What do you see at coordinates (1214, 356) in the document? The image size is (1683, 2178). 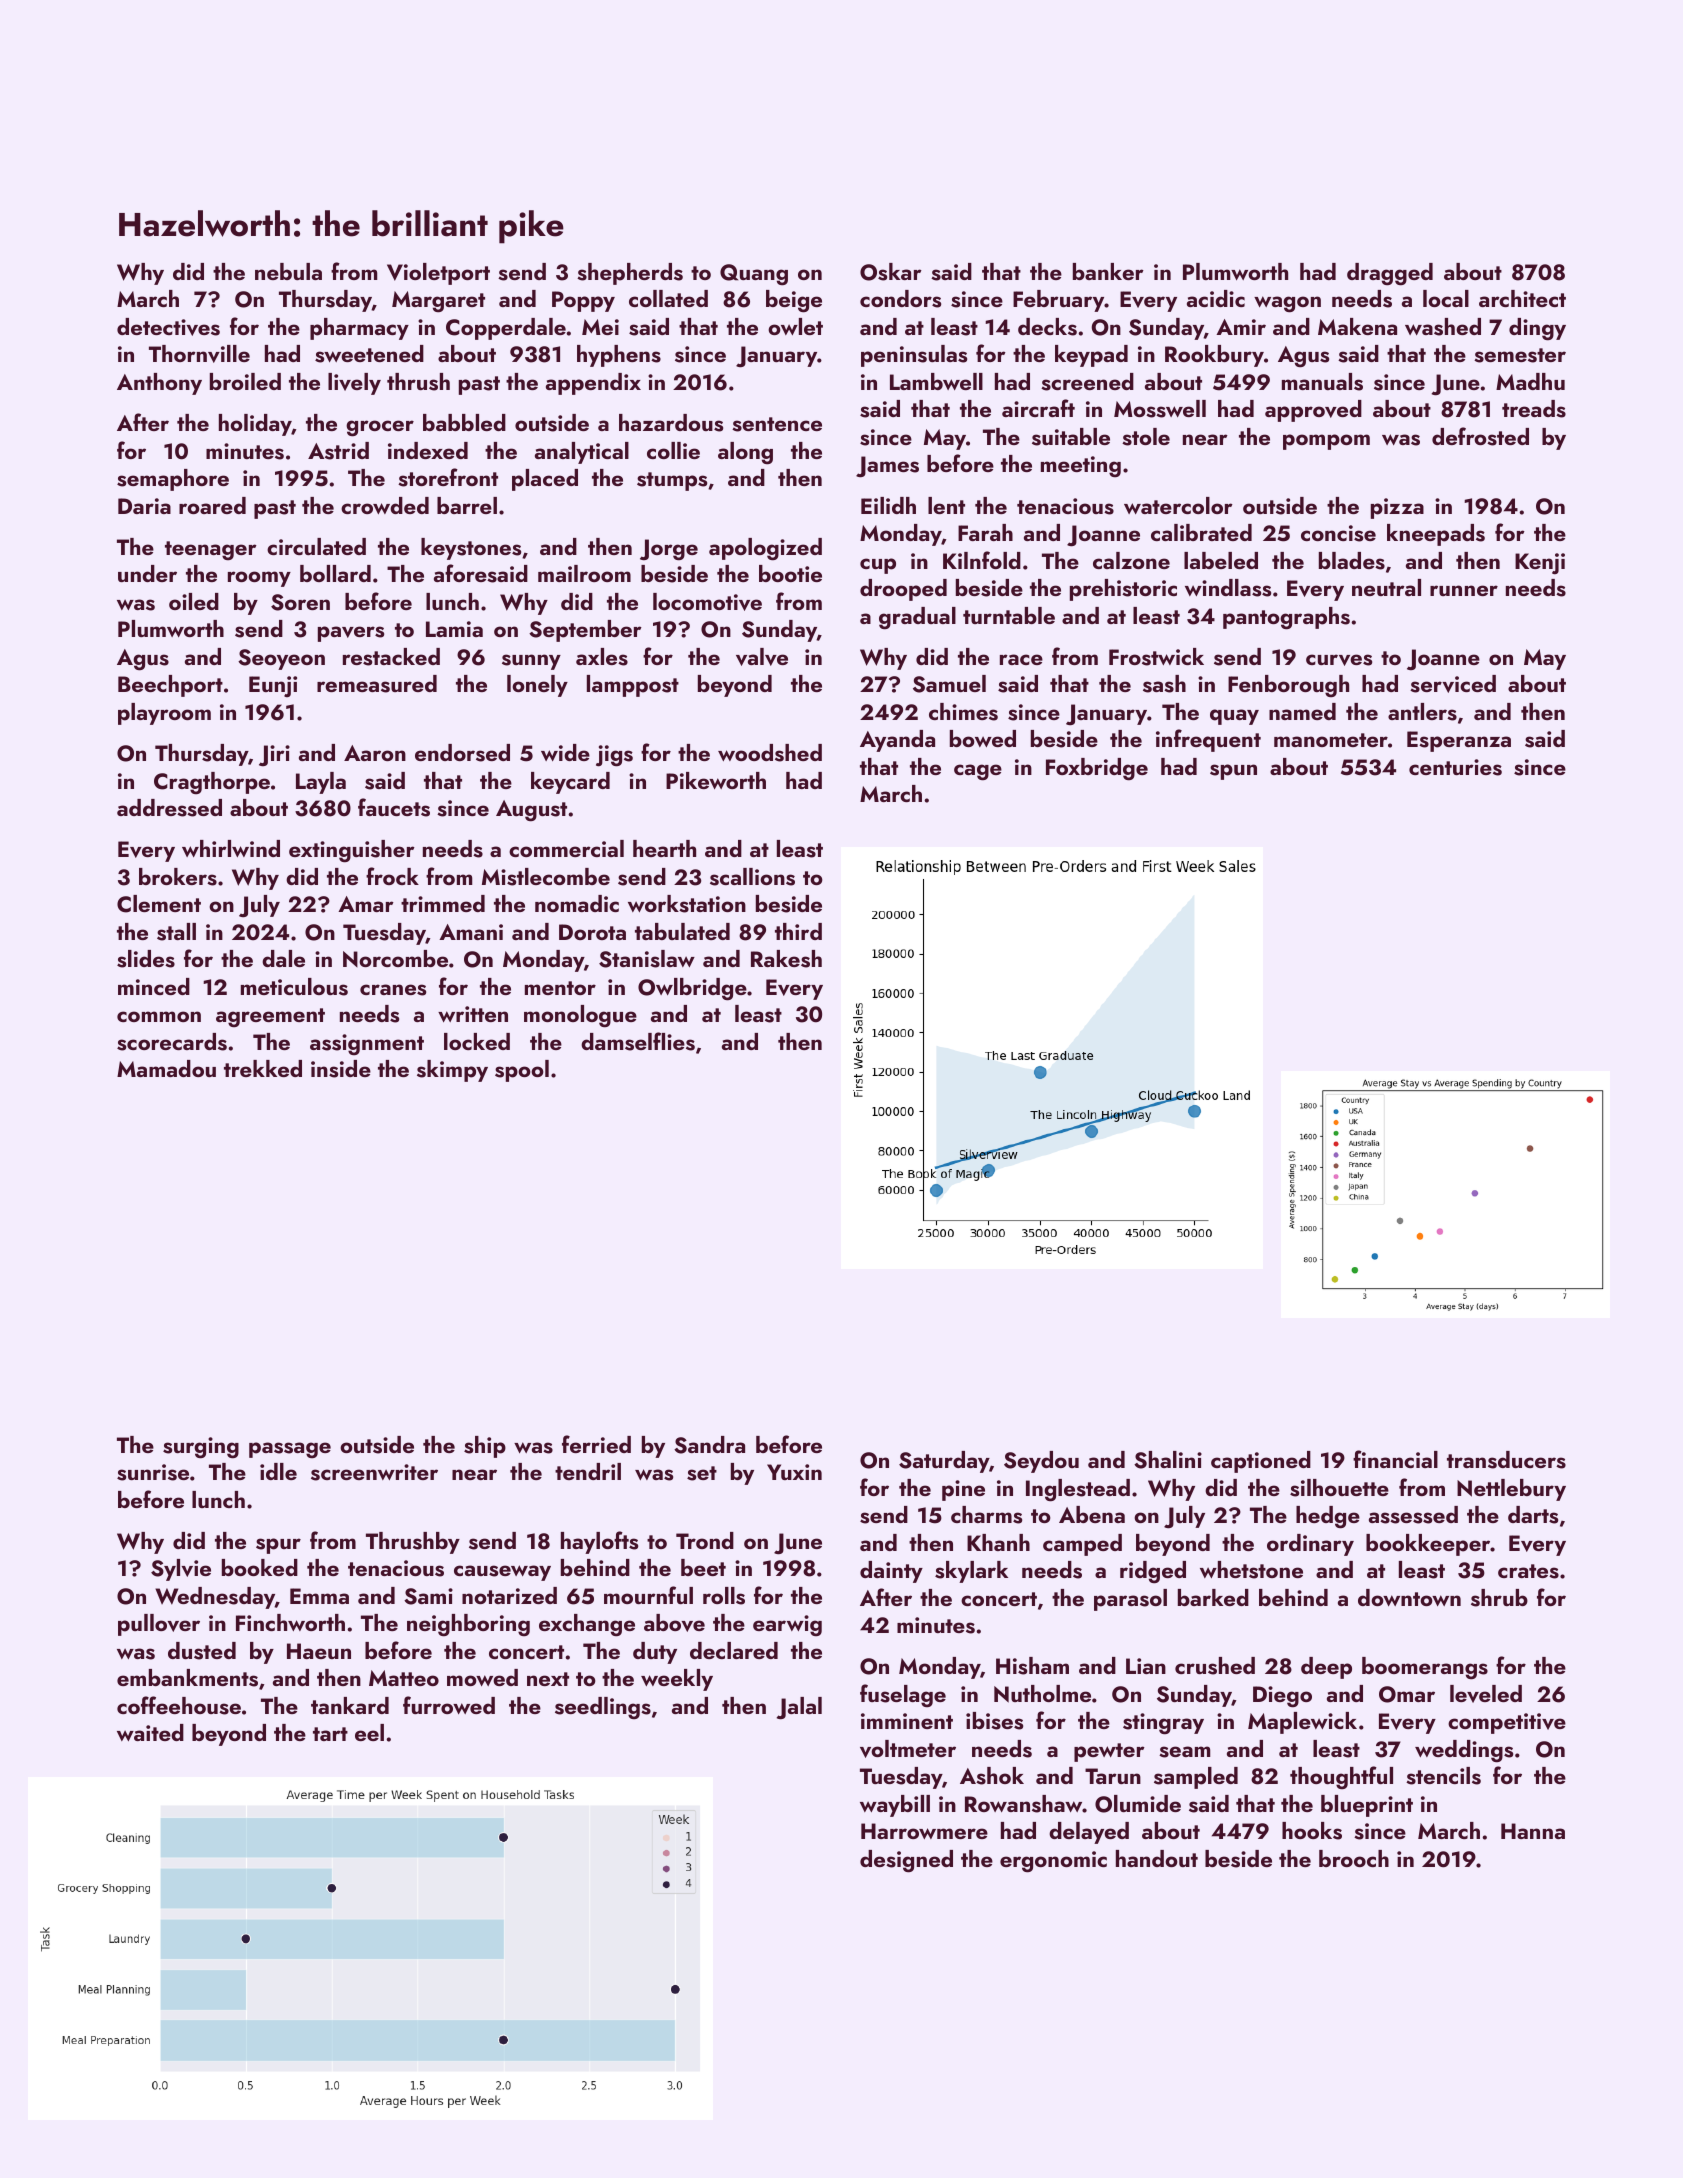 I see `Rookbury` at bounding box center [1214, 356].
